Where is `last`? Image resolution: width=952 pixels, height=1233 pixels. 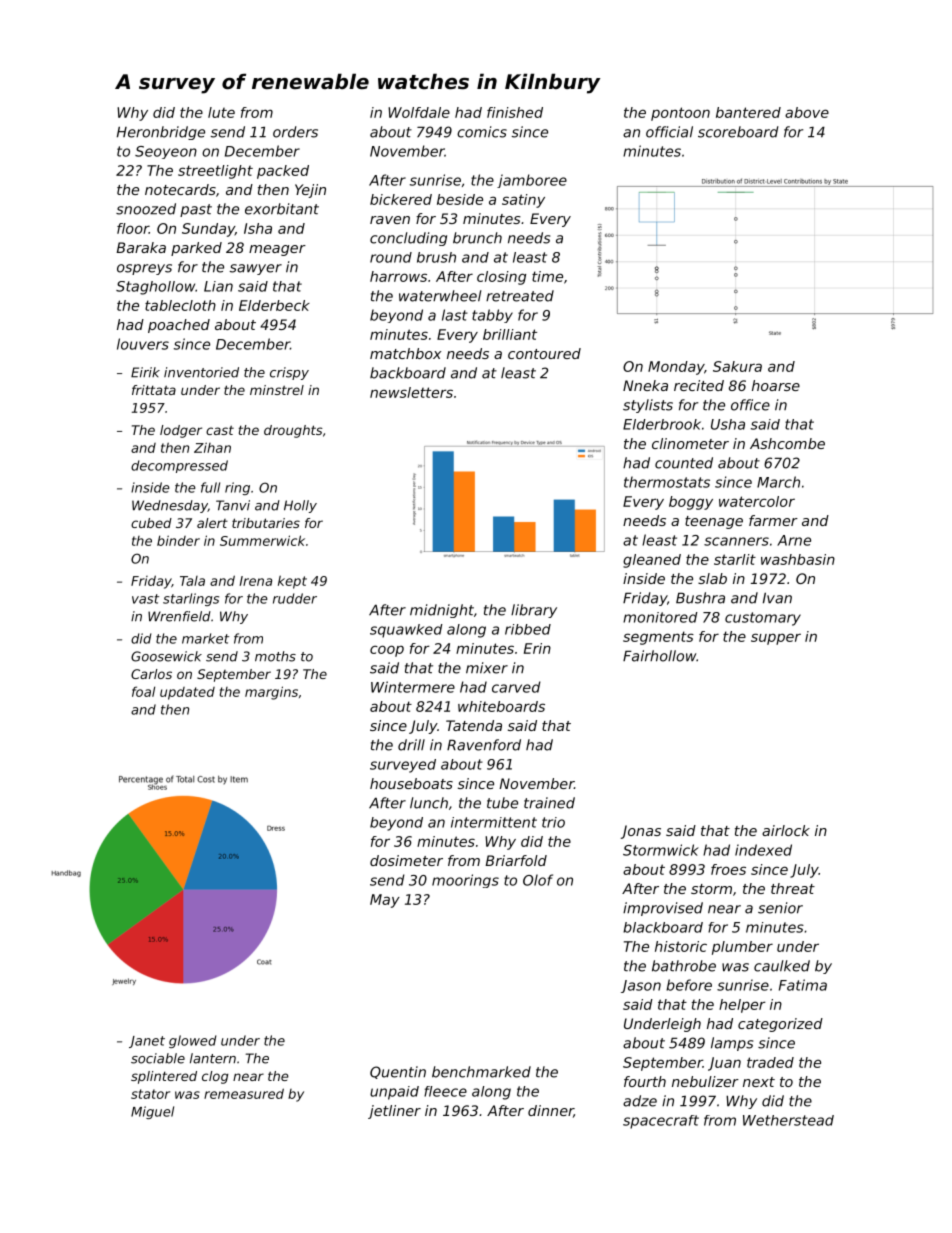 last is located at coordinates (455, 315).
